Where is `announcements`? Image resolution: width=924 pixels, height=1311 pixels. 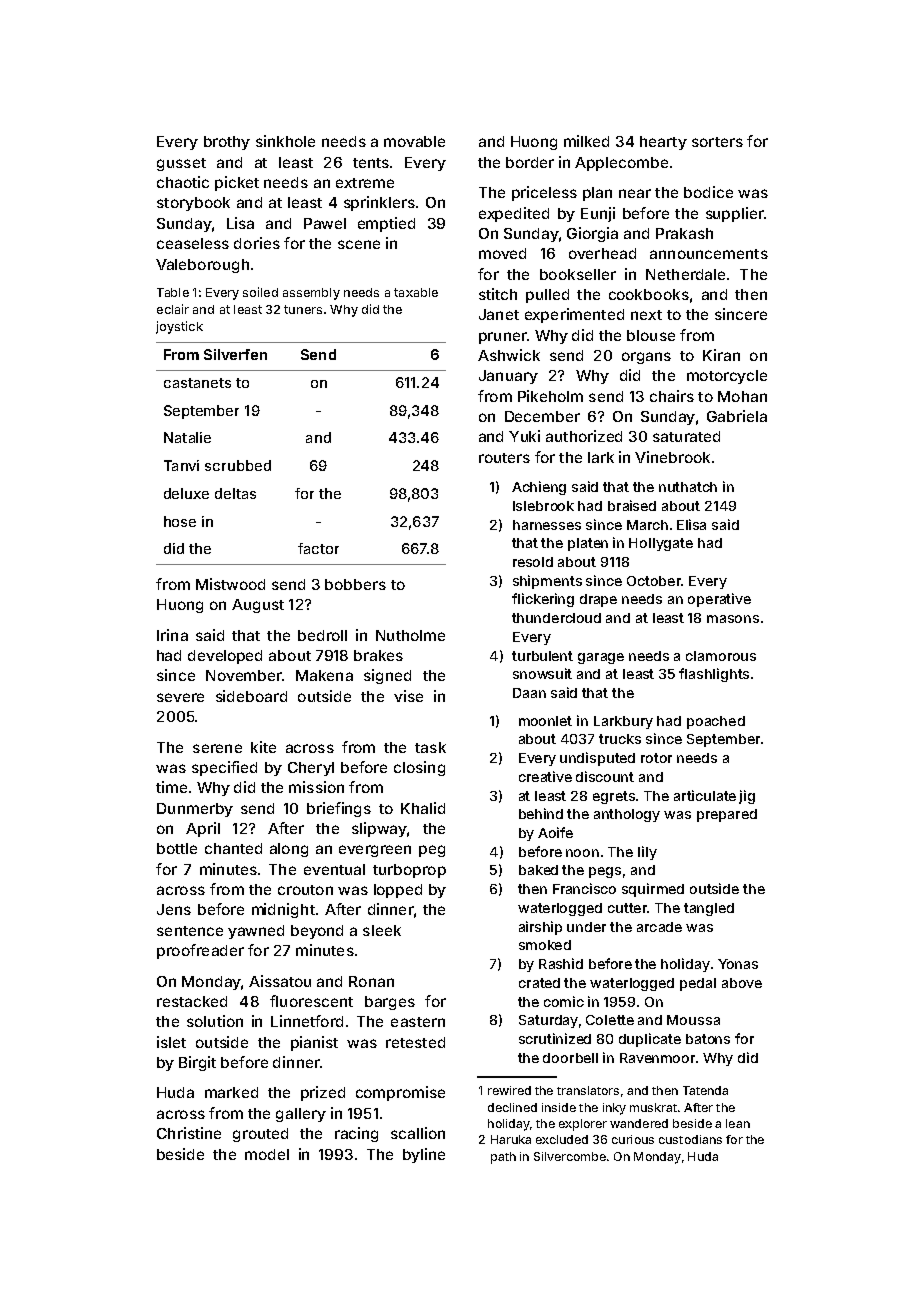
announcements is located at coordinates (709, 254).
